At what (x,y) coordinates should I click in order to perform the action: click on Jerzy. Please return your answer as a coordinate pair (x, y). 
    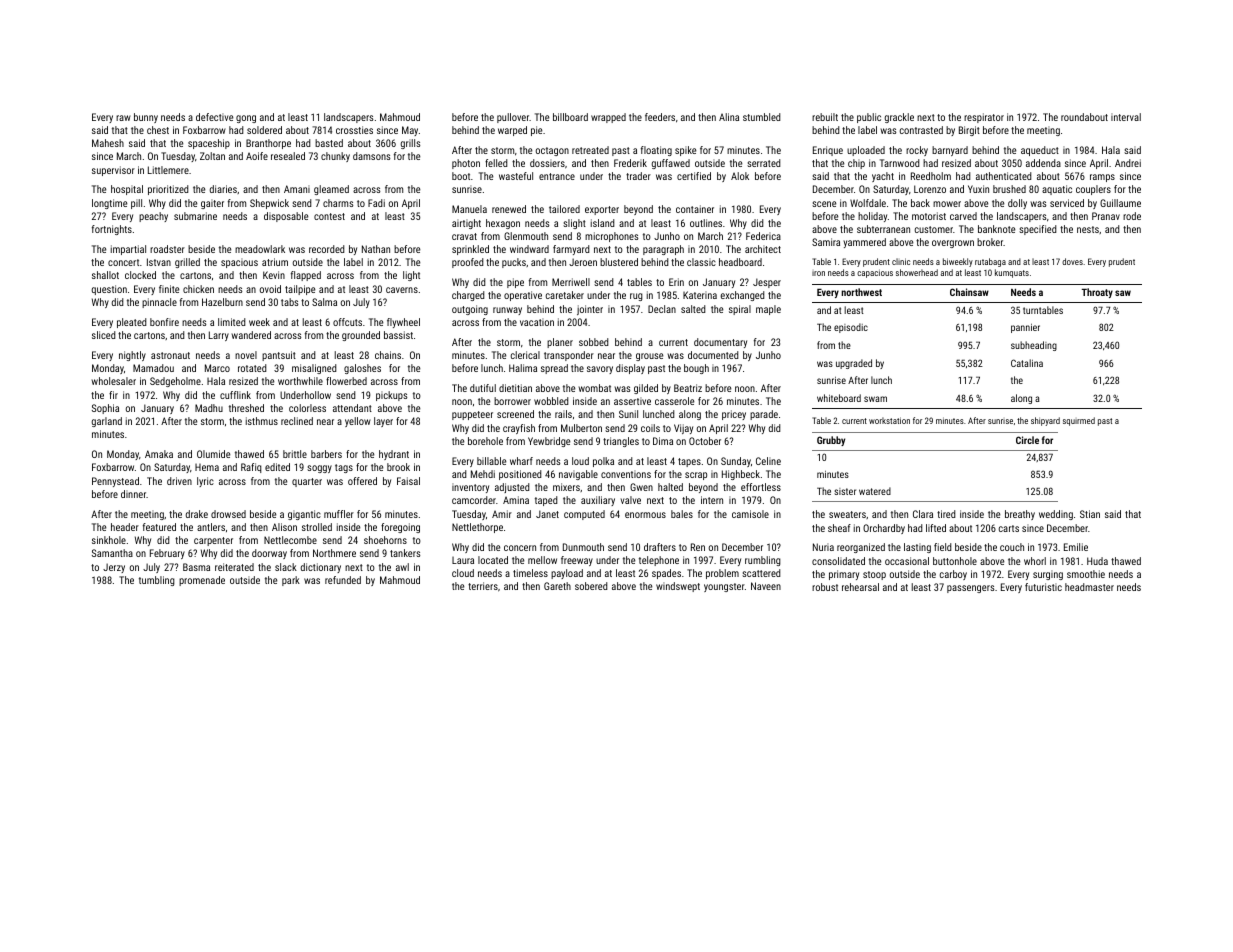
    Looking at the image, I should click on (114, 568).
